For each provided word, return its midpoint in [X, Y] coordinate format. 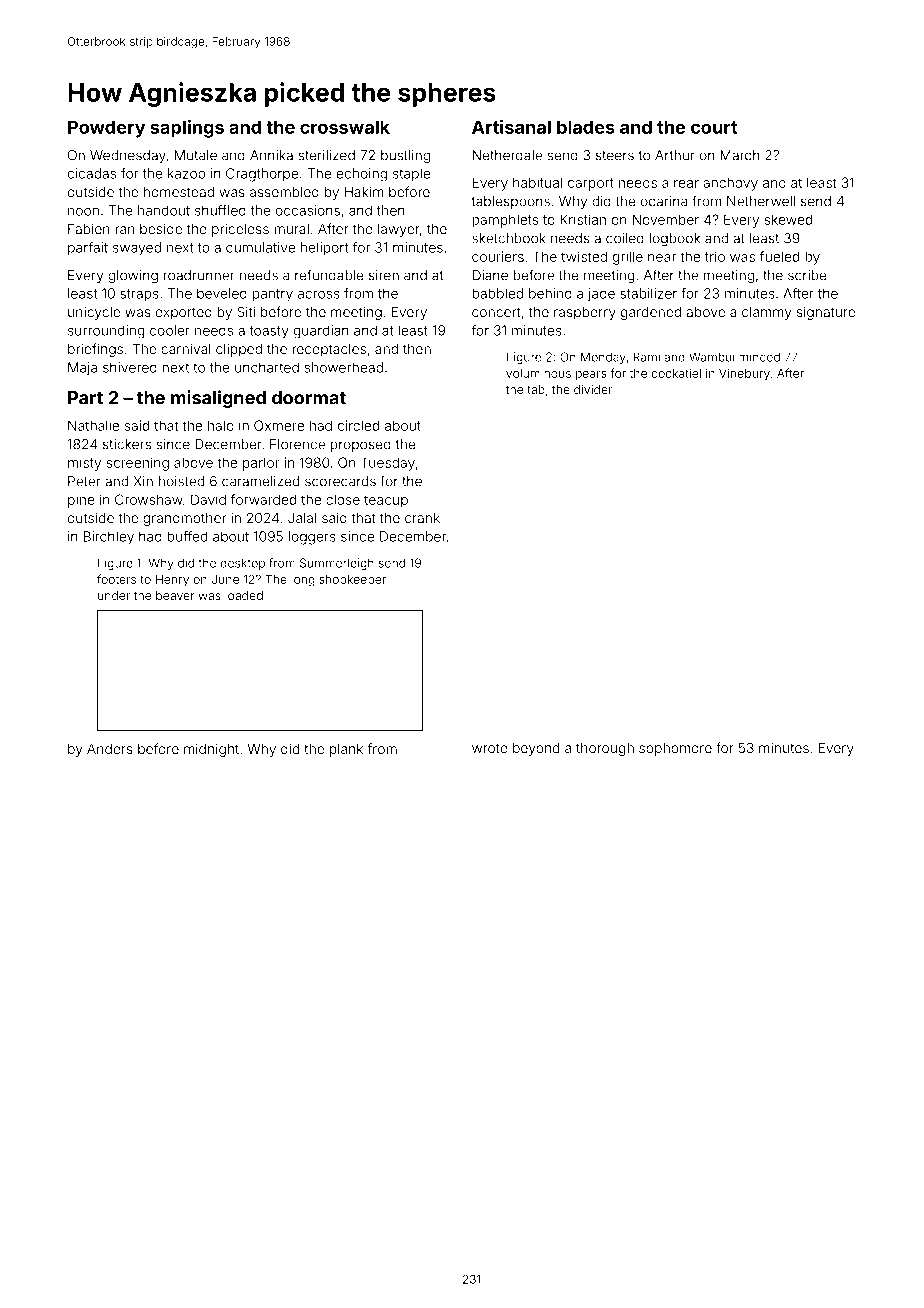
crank [422, 518]
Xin [143, 481]
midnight [211, 750]
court [714, 127]
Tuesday [388, 464]
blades [586, 127]
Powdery [106, 129]
